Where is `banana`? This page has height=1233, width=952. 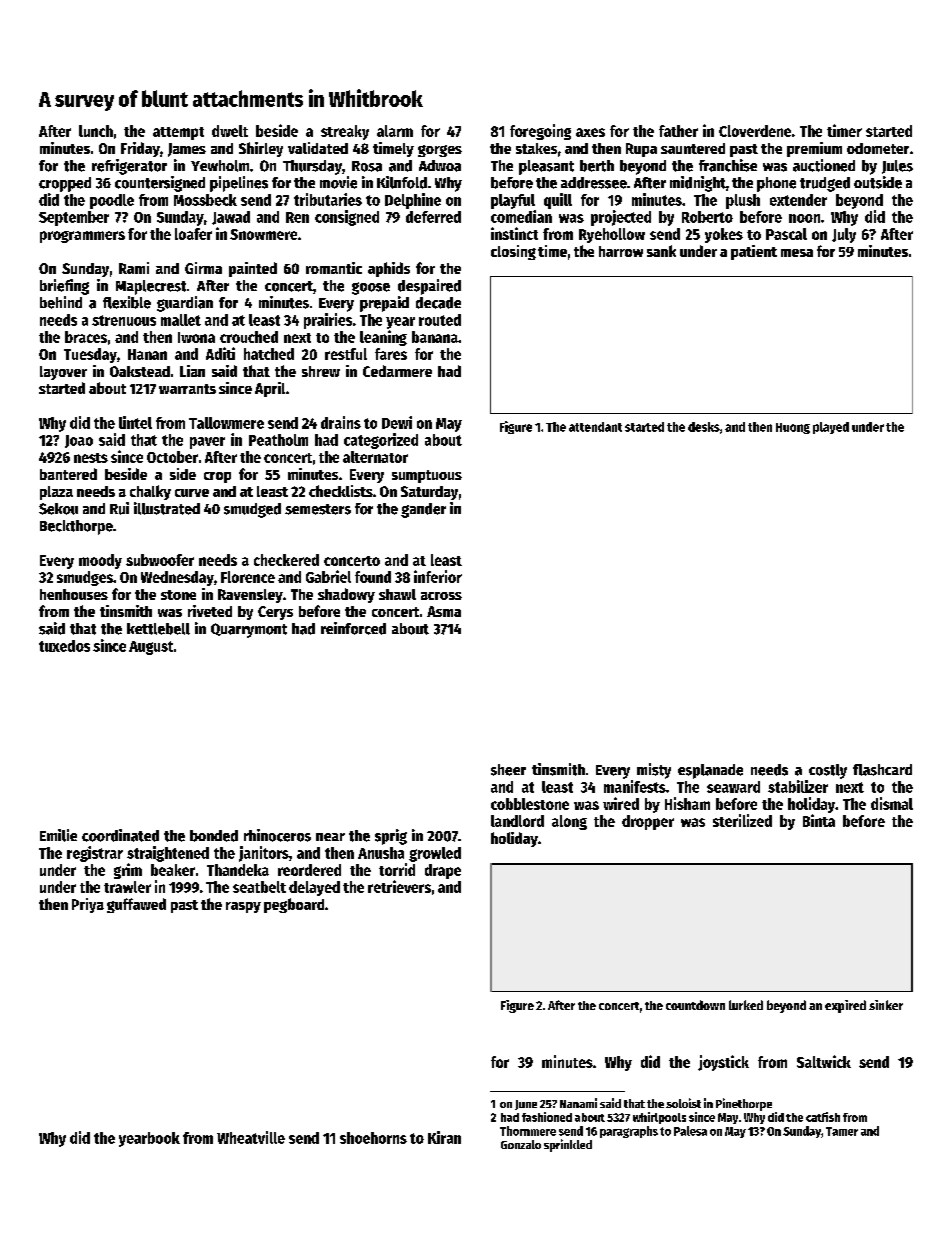 banana is located at coordinates (435, 337).
